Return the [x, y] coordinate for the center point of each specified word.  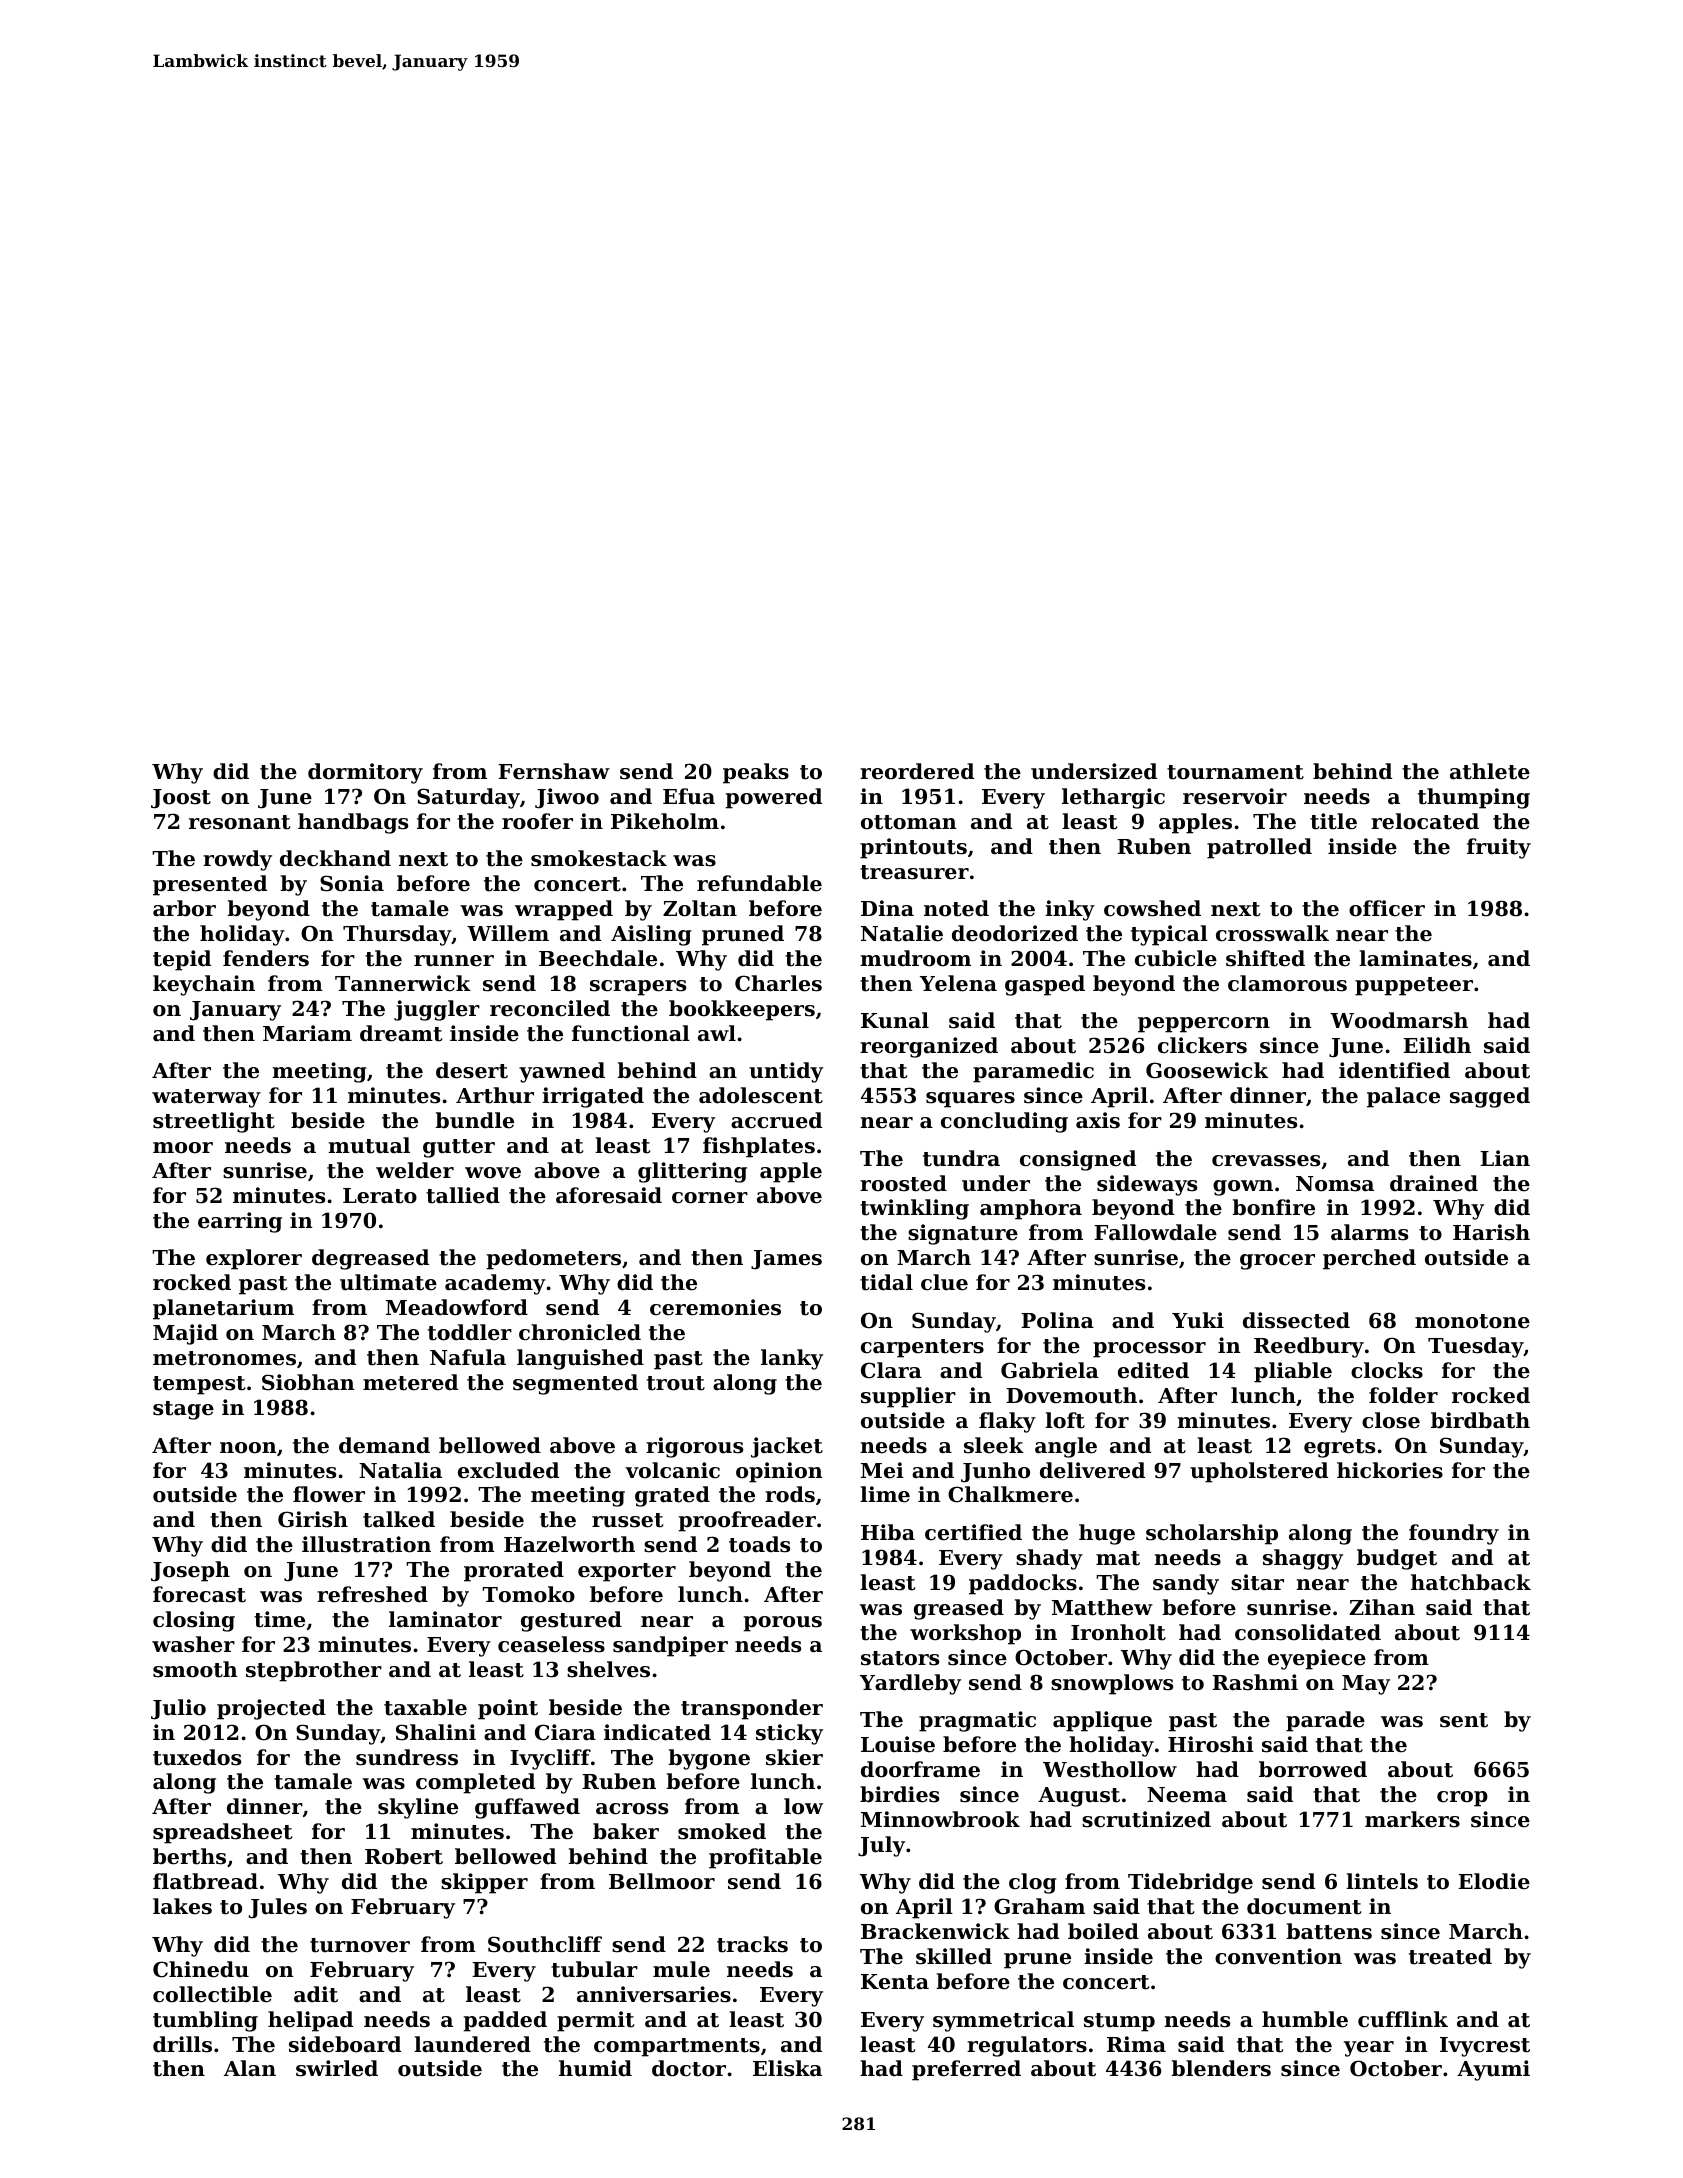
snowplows [1112, 1684]
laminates [1415, 958]
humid [595, 2068]
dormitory [365, 773]
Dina [887, 908]
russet [627, 1520]
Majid [185, 1334]
